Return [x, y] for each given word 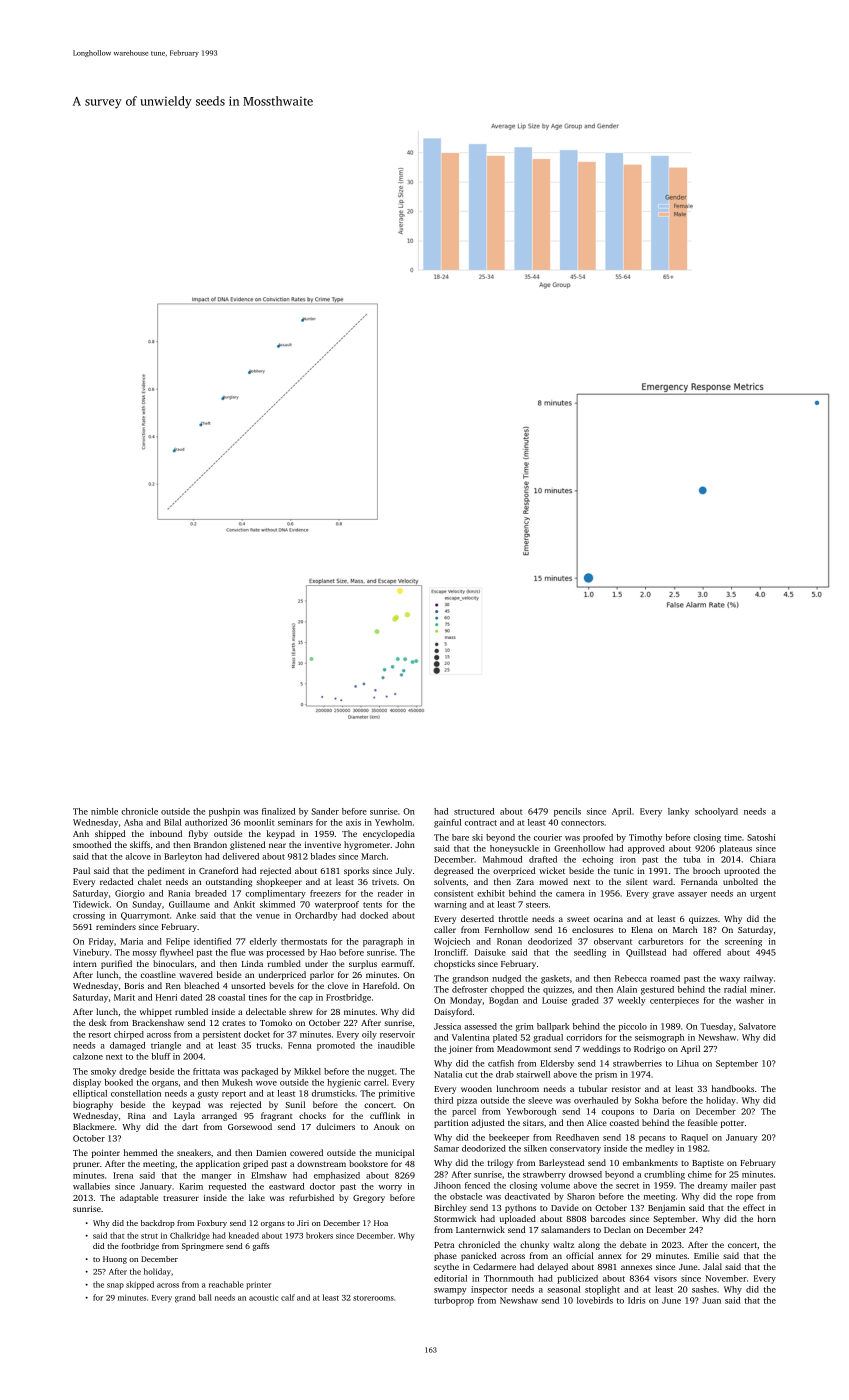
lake [257, 1197]
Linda [252, 963]
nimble [104, 811]
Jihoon [447, 1185]
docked [374, 915]
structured [474, 811]
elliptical [90, 1094]
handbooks [733, 1088]
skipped [140, 1285]
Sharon [581, 1196]
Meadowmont [524, 1048]
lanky [678, 812]
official [580, 1255]
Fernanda [699, 881]
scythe [446, 1267]
